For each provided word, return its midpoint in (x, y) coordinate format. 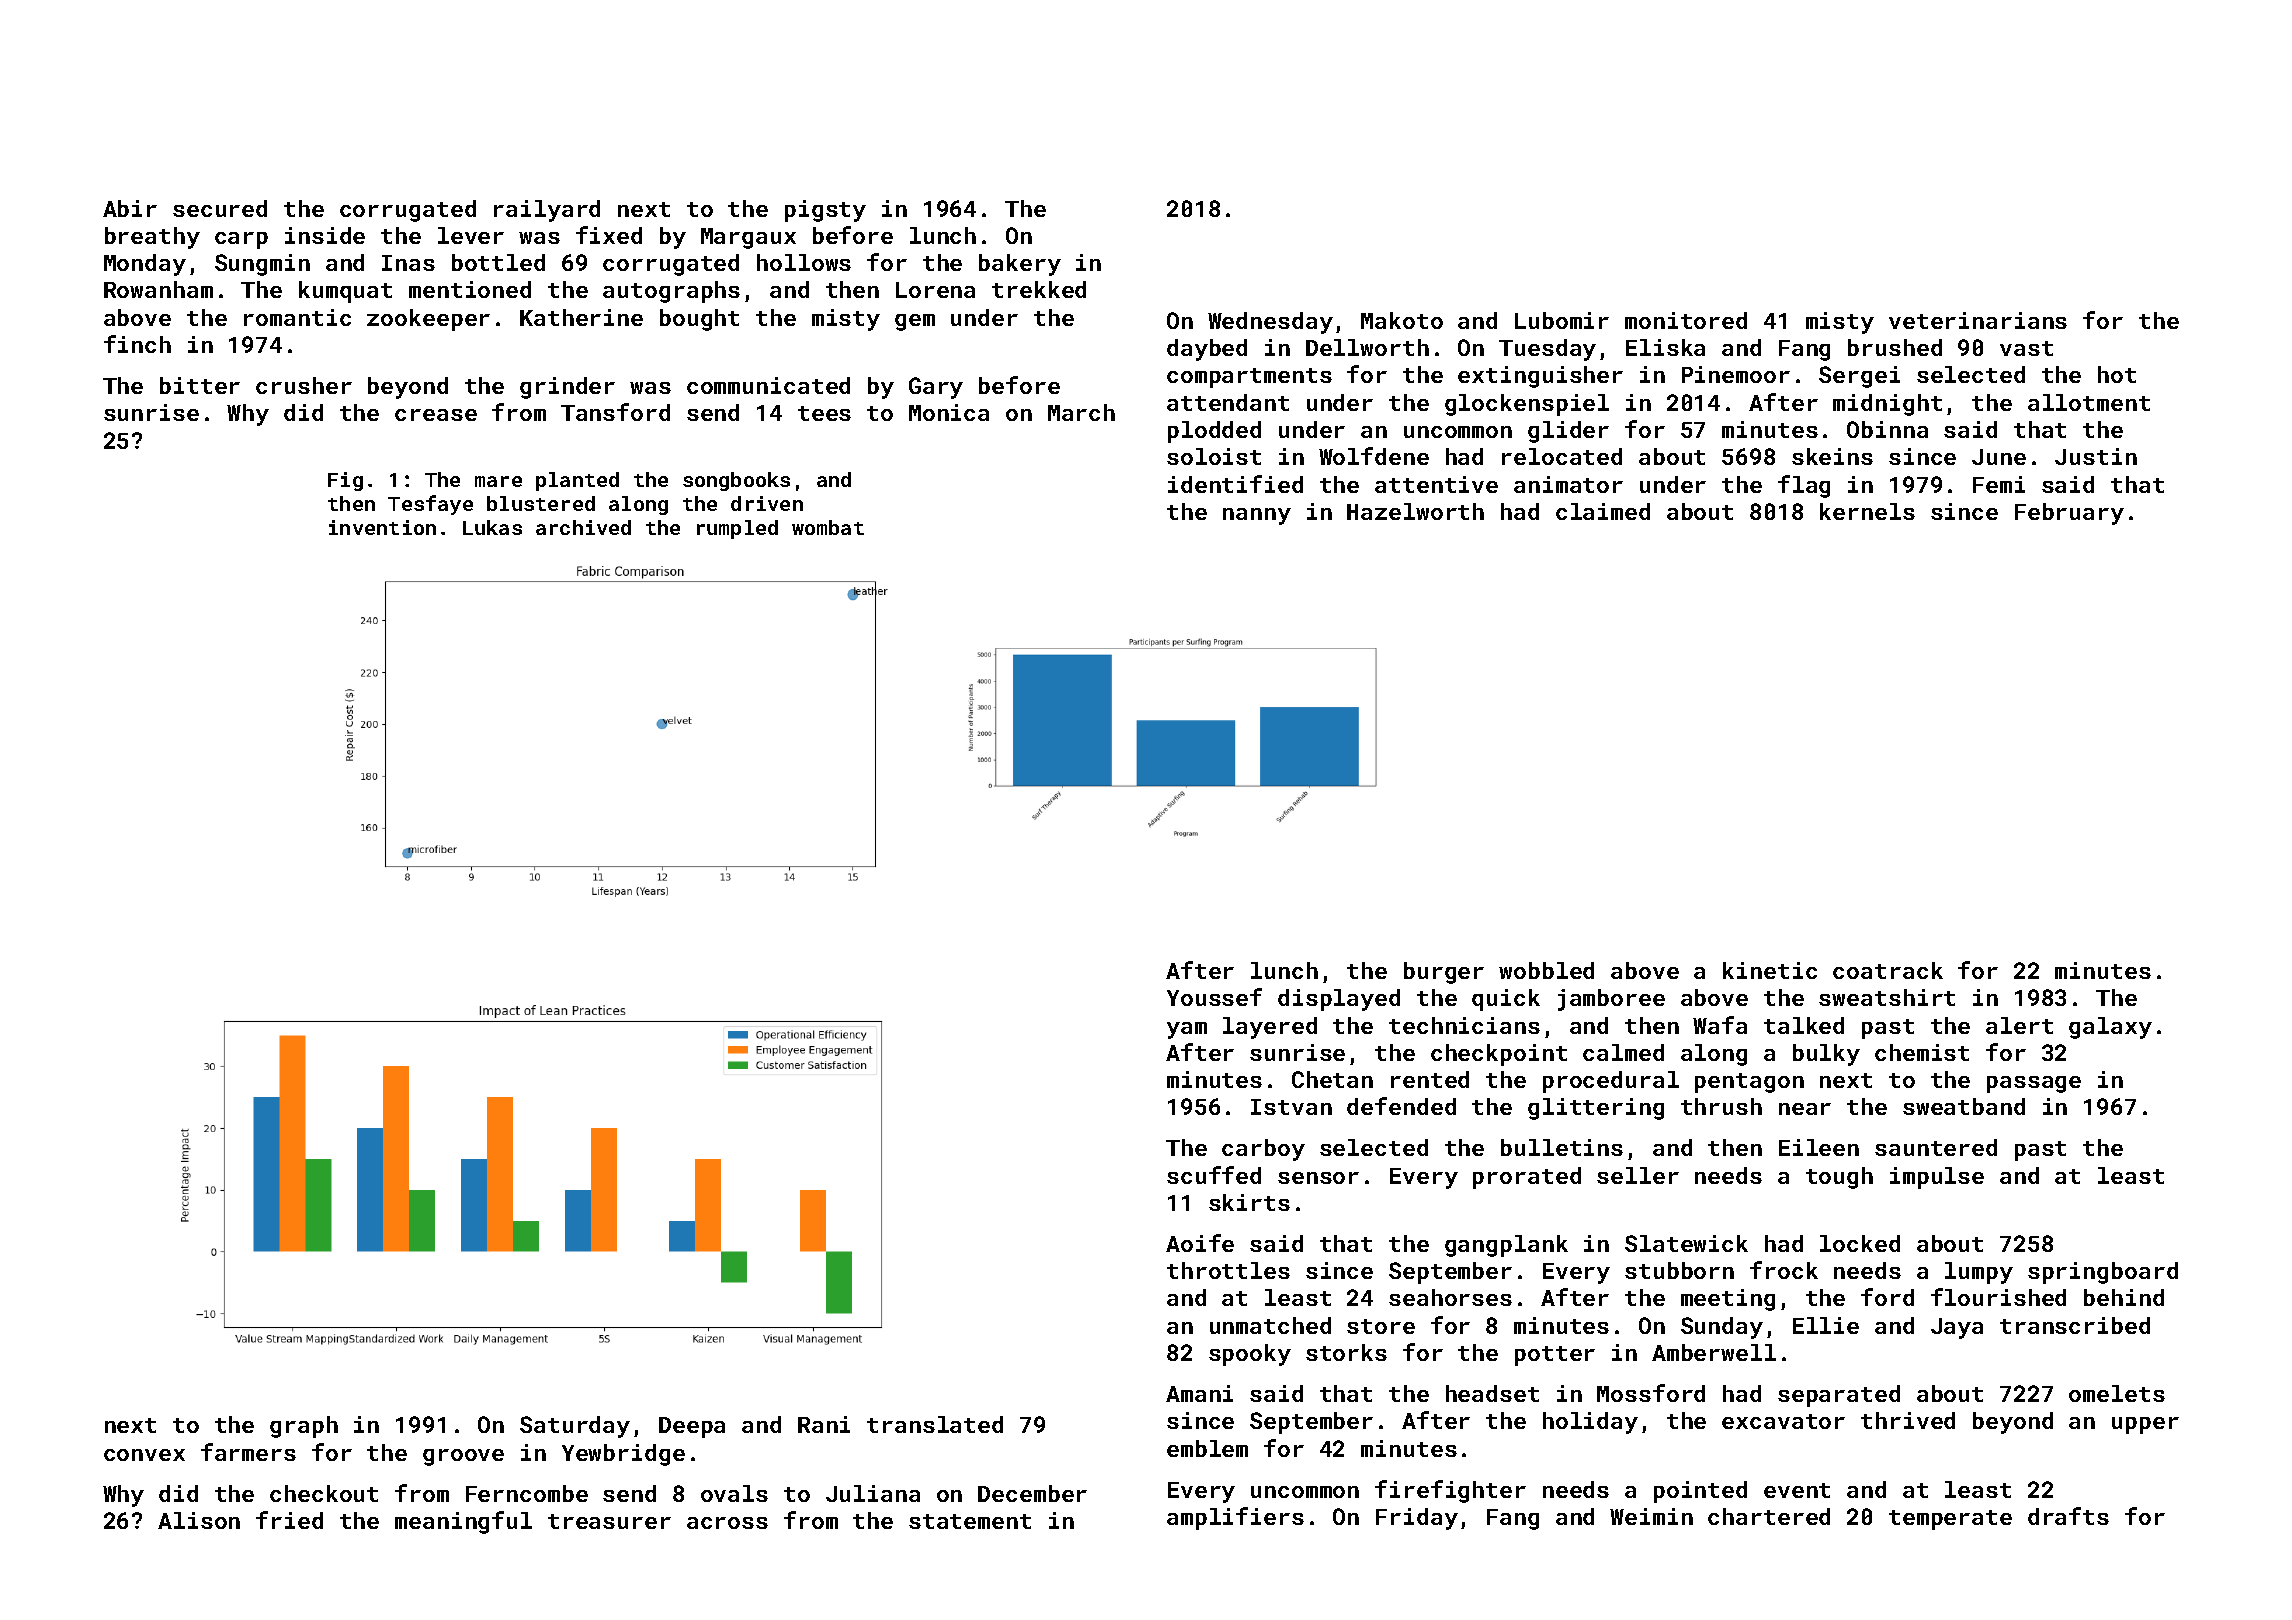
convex (144, 1455)
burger (1444, 973)
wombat (828, 527)
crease (436, 415)
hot (2117, 374)
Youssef (1214, 997)
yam (1187, 1030)
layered (1270, 1028)
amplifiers (1235, 1518)
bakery (1020, 265)
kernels (1867, 511)
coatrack (1888, 970)
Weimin (1651, 1516)
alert (2019, 1025)
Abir (130, 208)
